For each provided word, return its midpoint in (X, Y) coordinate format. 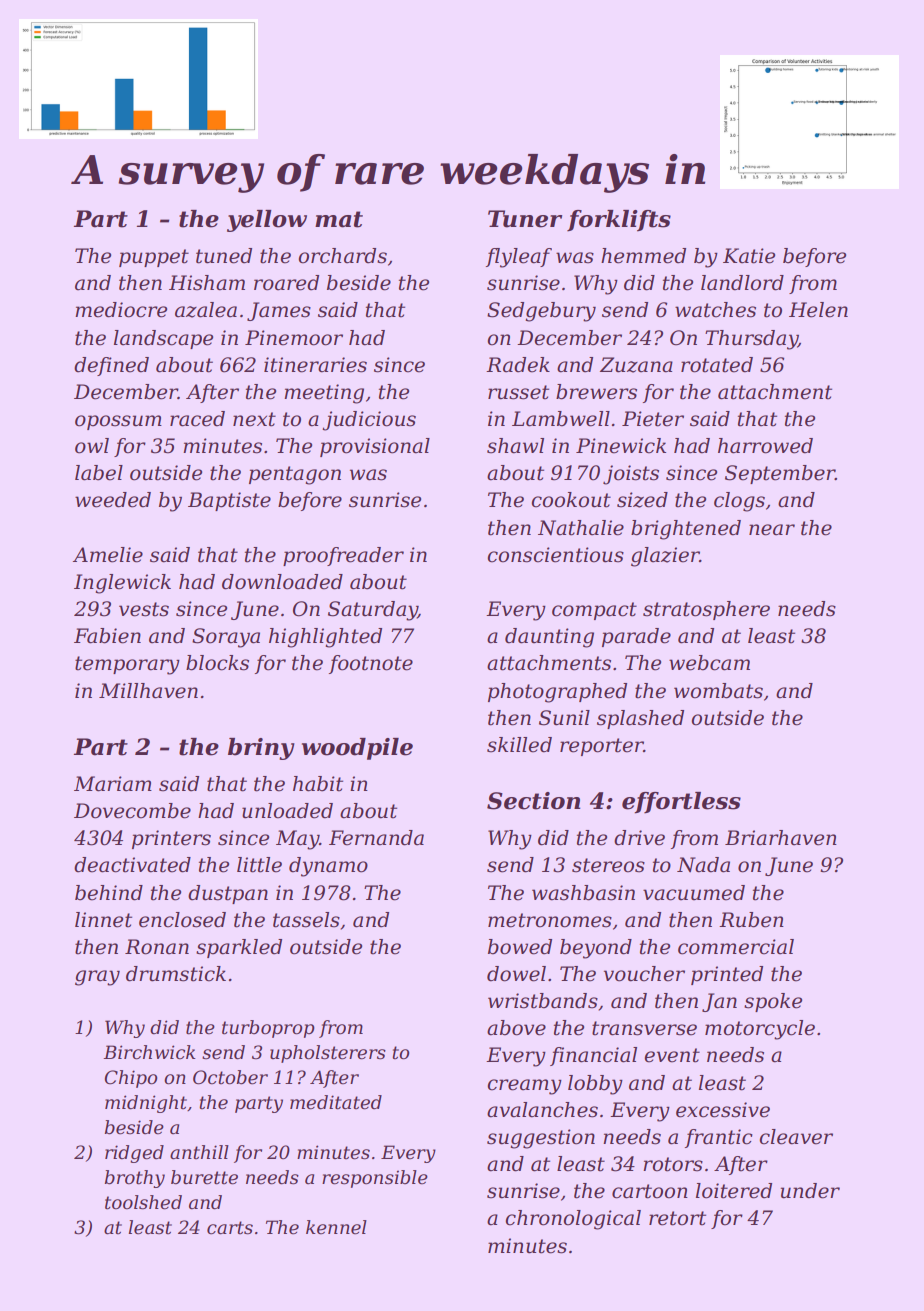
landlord (742, 283)
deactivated (132, 865)
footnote (371, 664)
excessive (723, 1110)
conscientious (555, 555)
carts (230, 1228)
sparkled (239, 948)
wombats (718, 691)
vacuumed (694, 893)
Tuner (525, 219)
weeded (113, 500)
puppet (154, 258)
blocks (217, 663)
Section (533, 801)
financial (593, 1056)
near (772, 530)
